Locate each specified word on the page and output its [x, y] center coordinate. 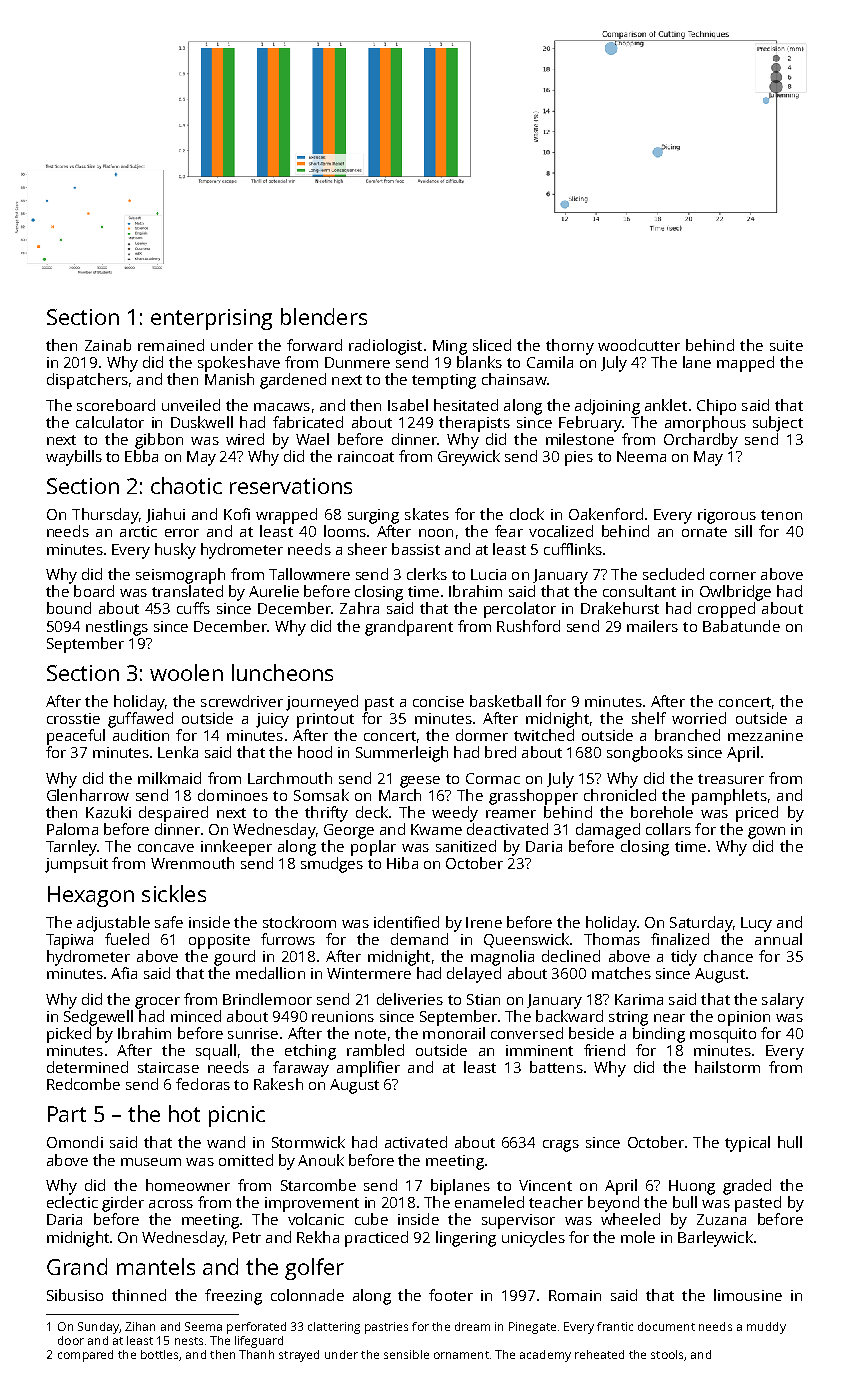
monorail [454, 1033]
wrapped [286, 516]
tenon [781, 515]
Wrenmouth [192, 863]
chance [728, 956]
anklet [666, 405]
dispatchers [87, 381]
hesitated [466, 405]
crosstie [73, 718]
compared [85, 1356]
